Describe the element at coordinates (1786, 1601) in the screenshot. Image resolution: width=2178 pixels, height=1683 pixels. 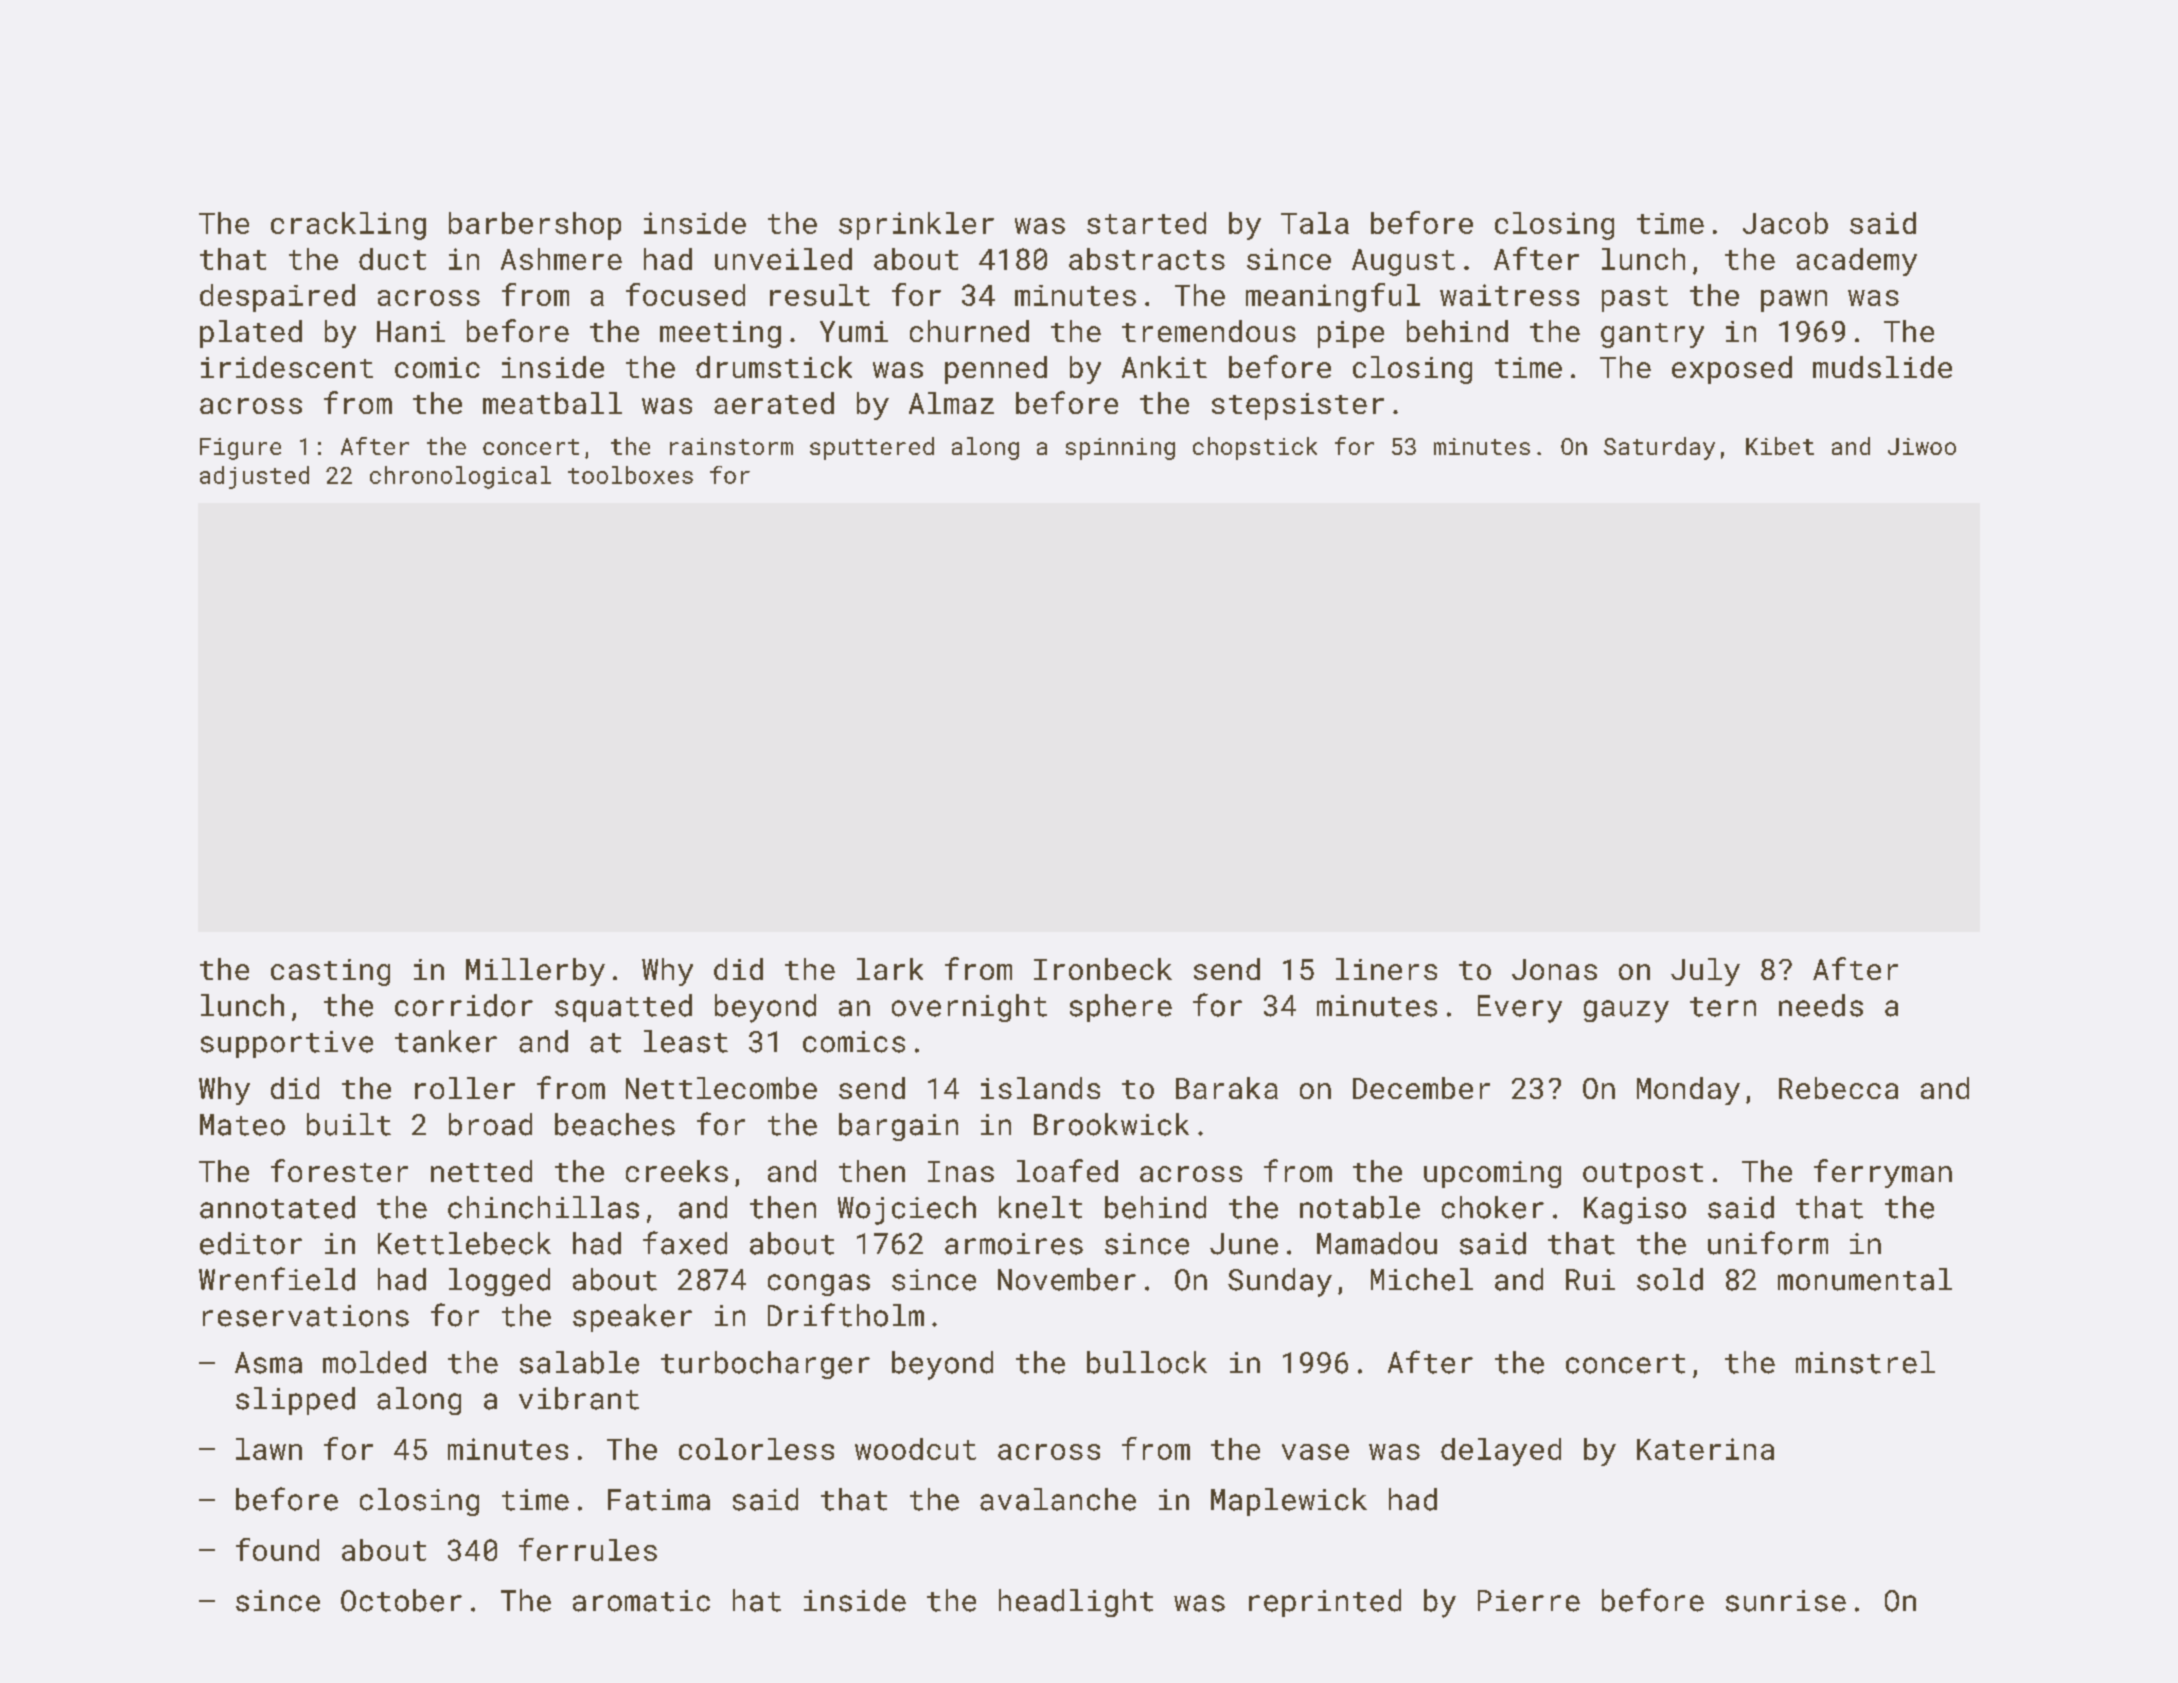
I see `sunrise` at that location.
